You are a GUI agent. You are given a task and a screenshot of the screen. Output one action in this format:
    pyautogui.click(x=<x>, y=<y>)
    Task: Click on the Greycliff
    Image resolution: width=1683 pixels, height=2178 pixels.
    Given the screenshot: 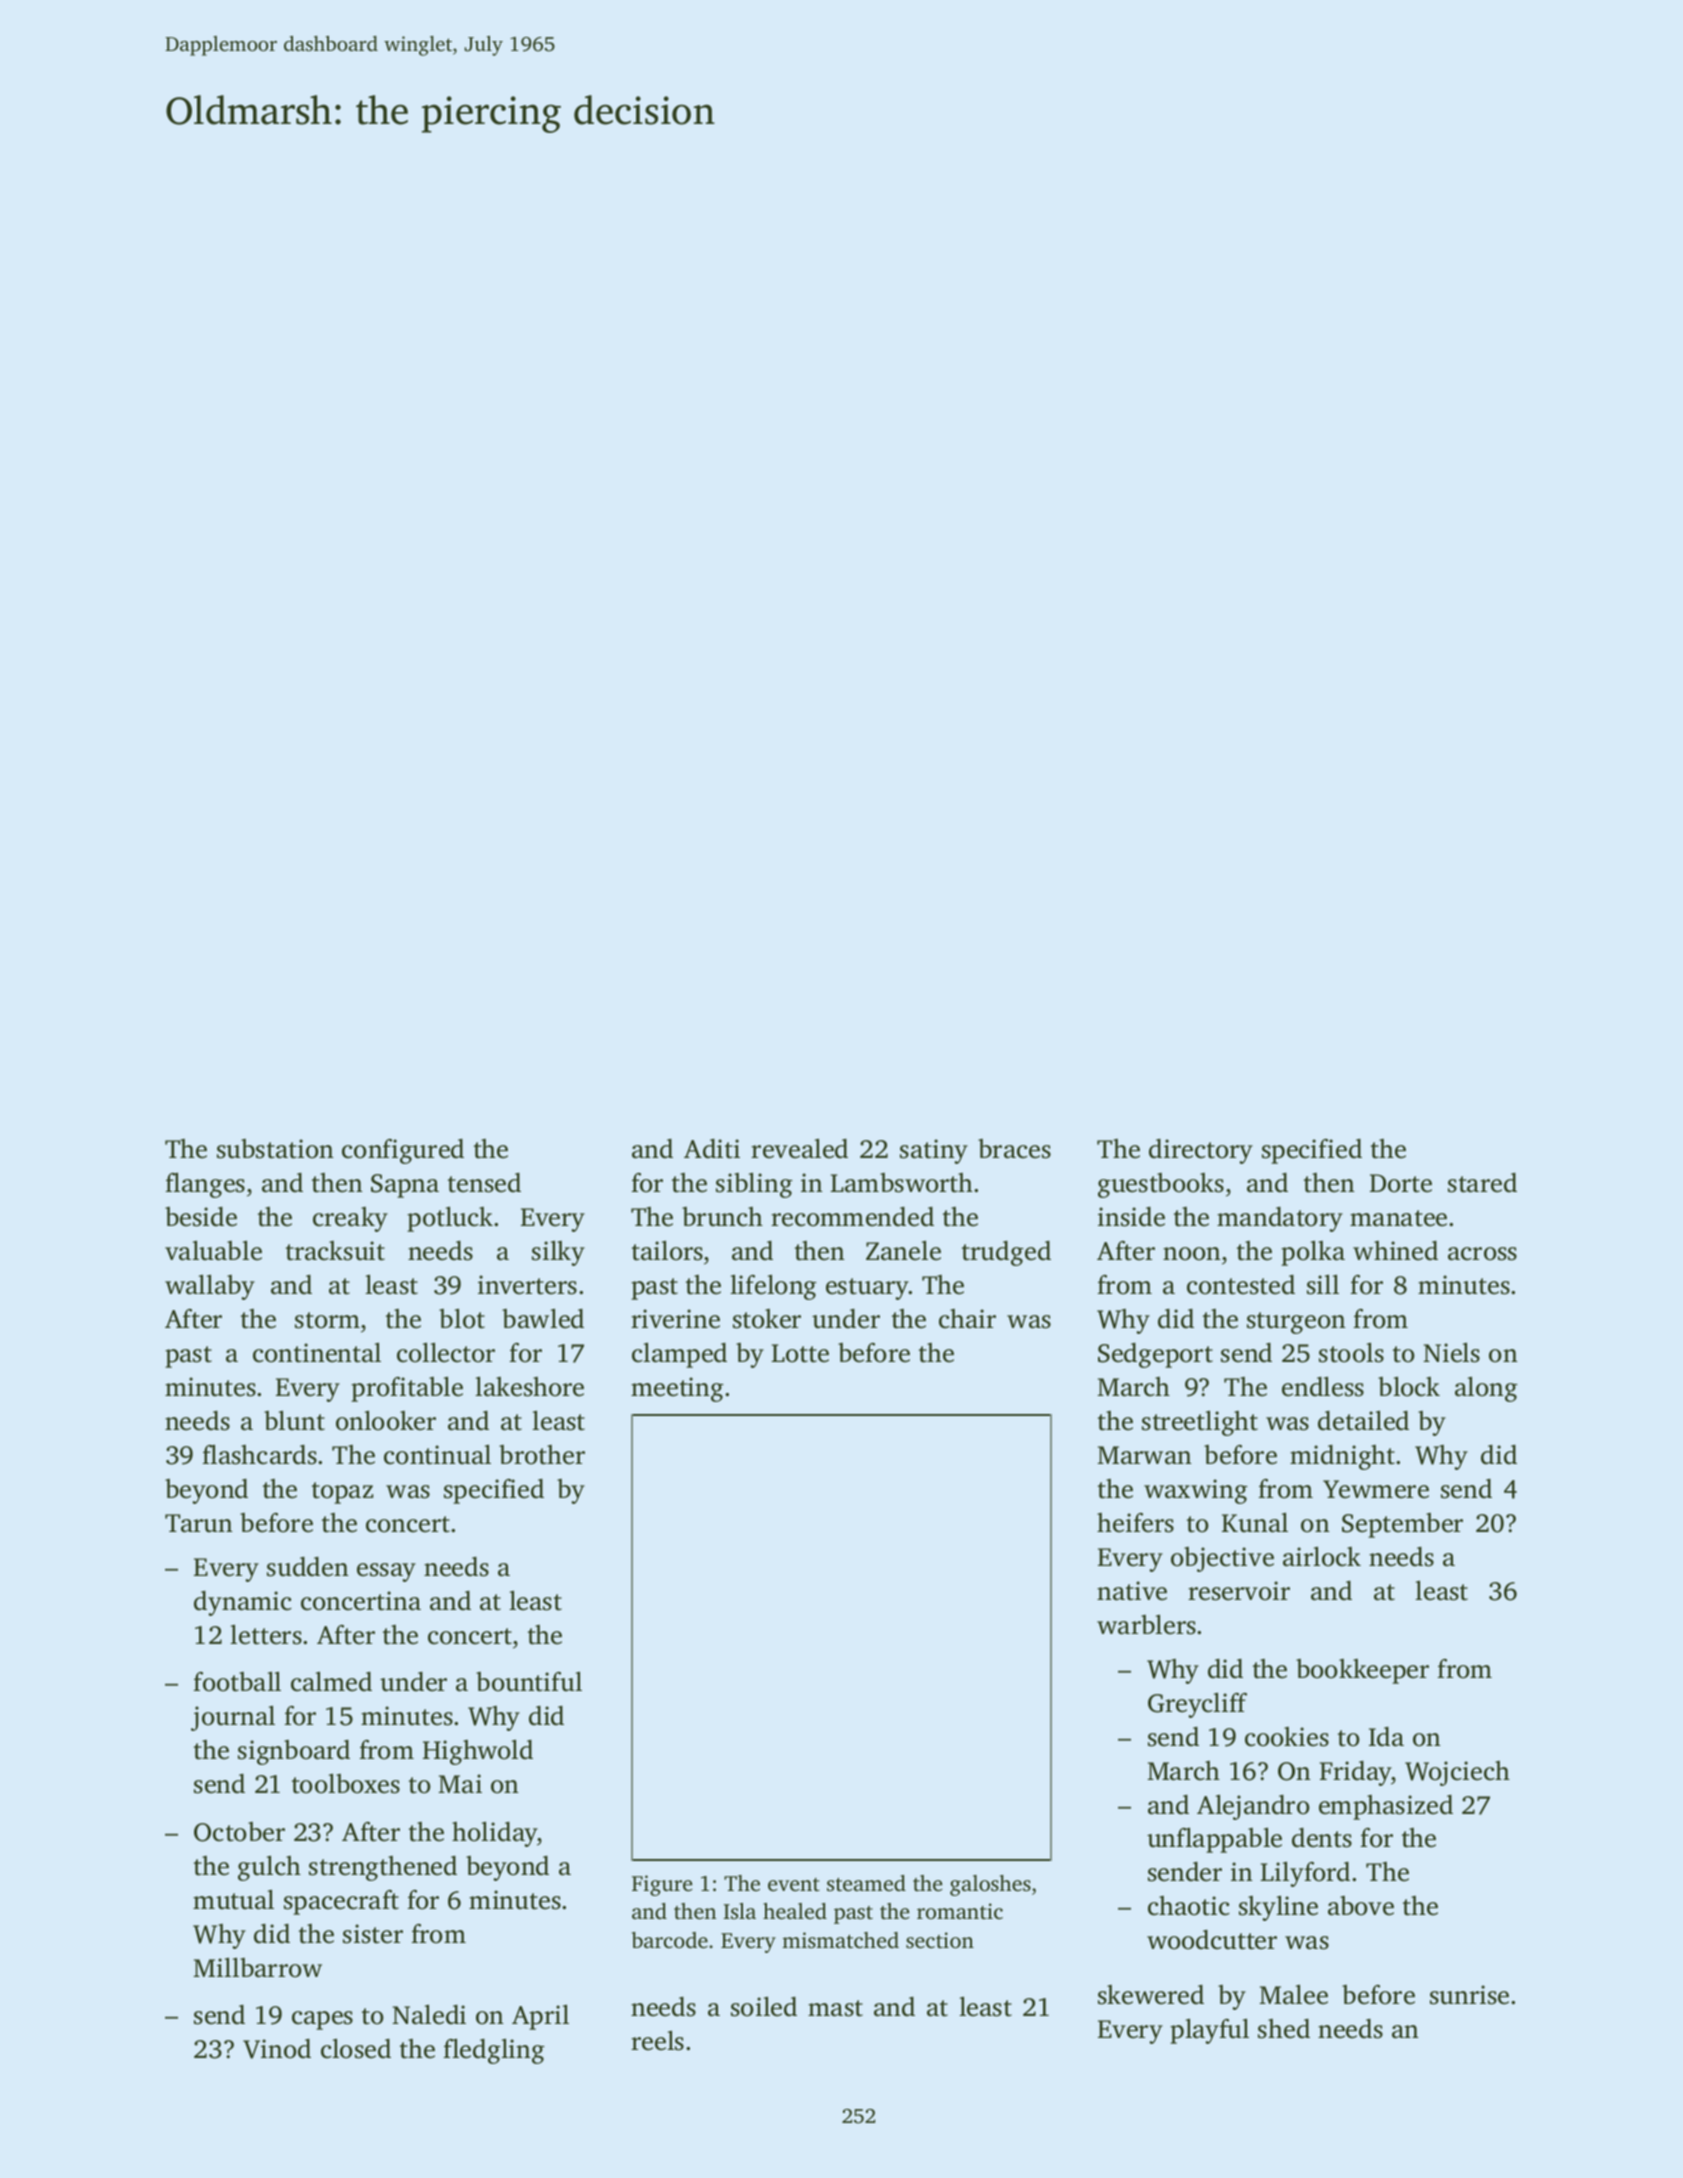 What is the action you would take?
    pyautogui.click(x=1197, y=1705)
